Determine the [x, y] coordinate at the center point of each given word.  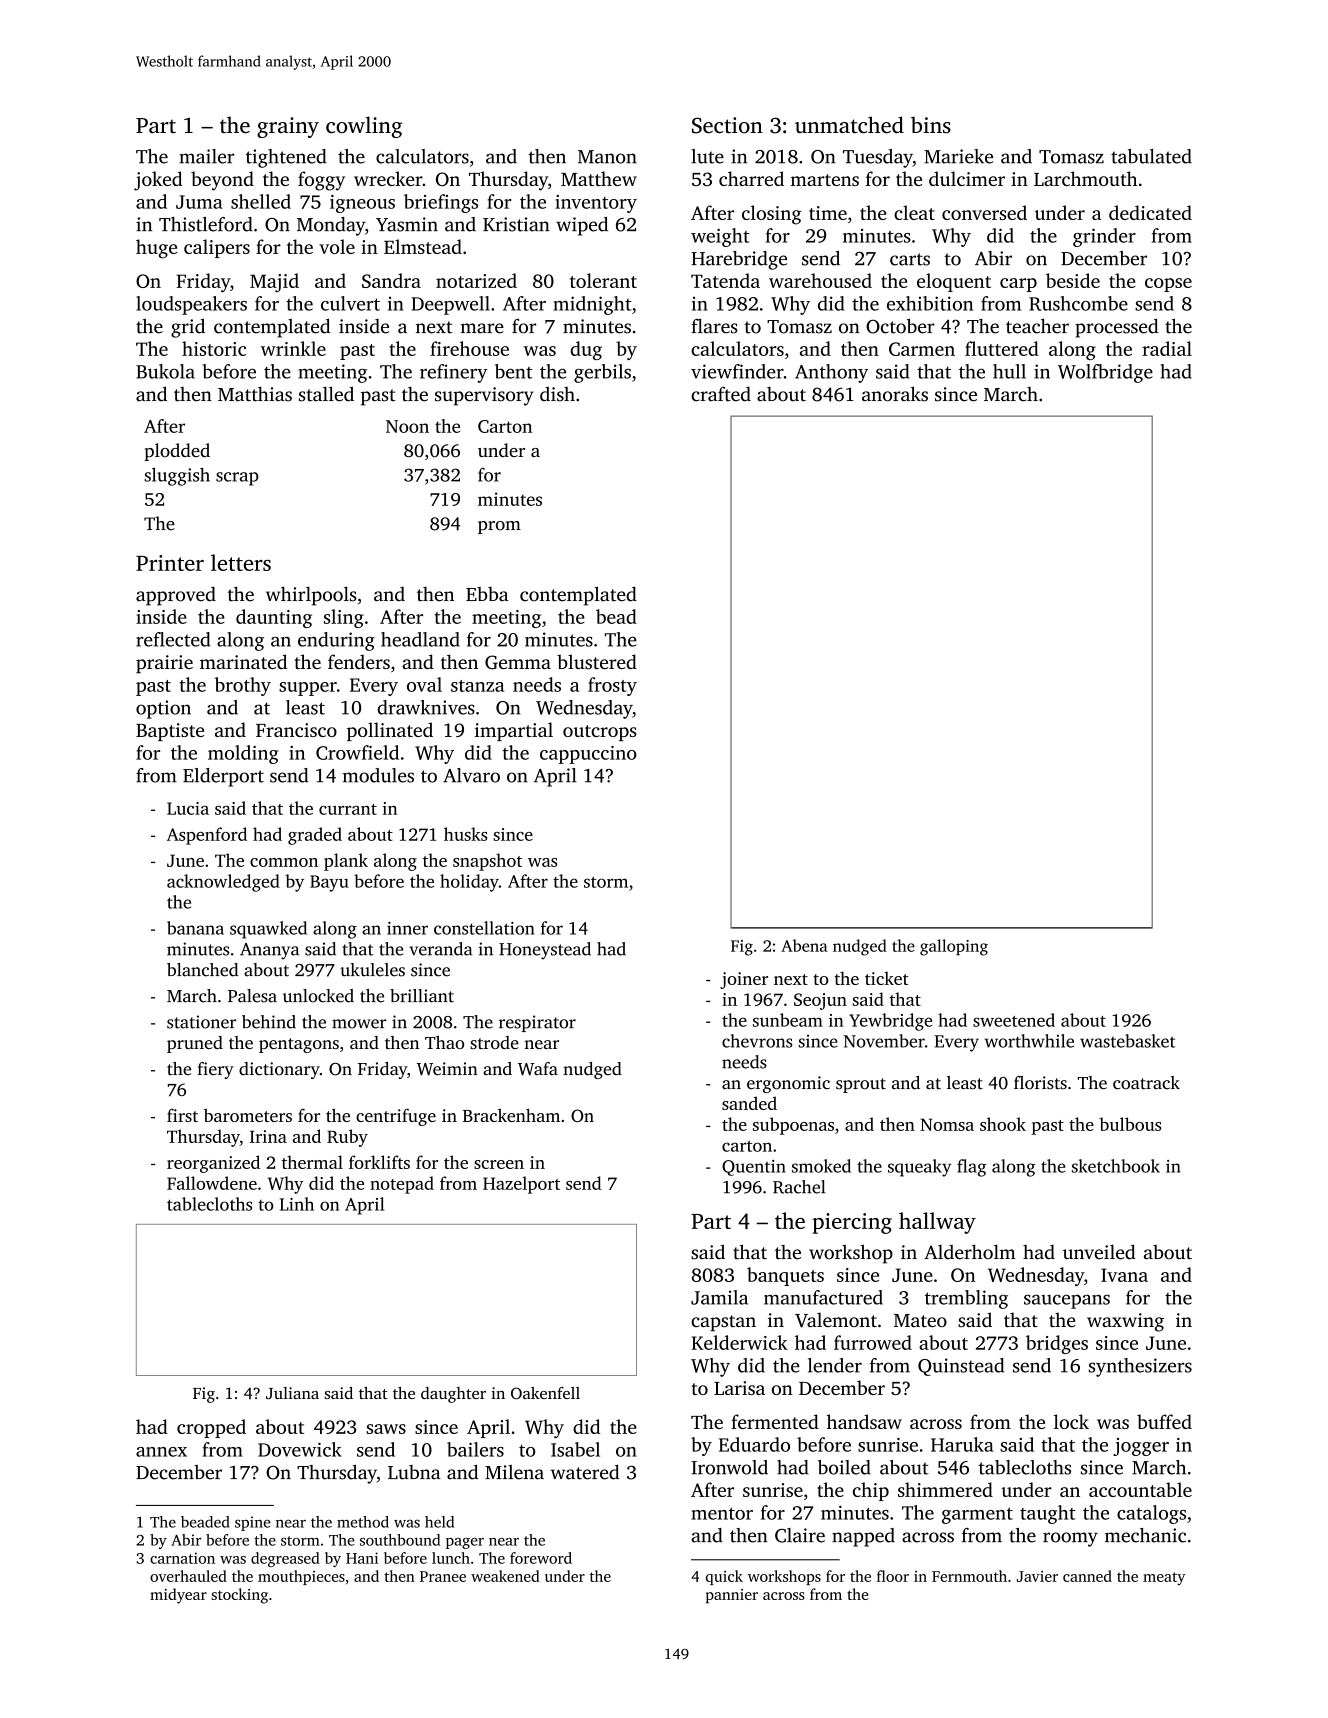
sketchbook [1116, 1166]
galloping [954, 947]
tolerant [603, 280]
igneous [362, 204]
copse [1168, 285]
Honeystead [545, 951]
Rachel [799, 1187]
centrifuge [396, 1117]
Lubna [414, 1472]
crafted [721, 394]
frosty [612, 686]
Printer [170, 563]
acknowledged [223, 883]
